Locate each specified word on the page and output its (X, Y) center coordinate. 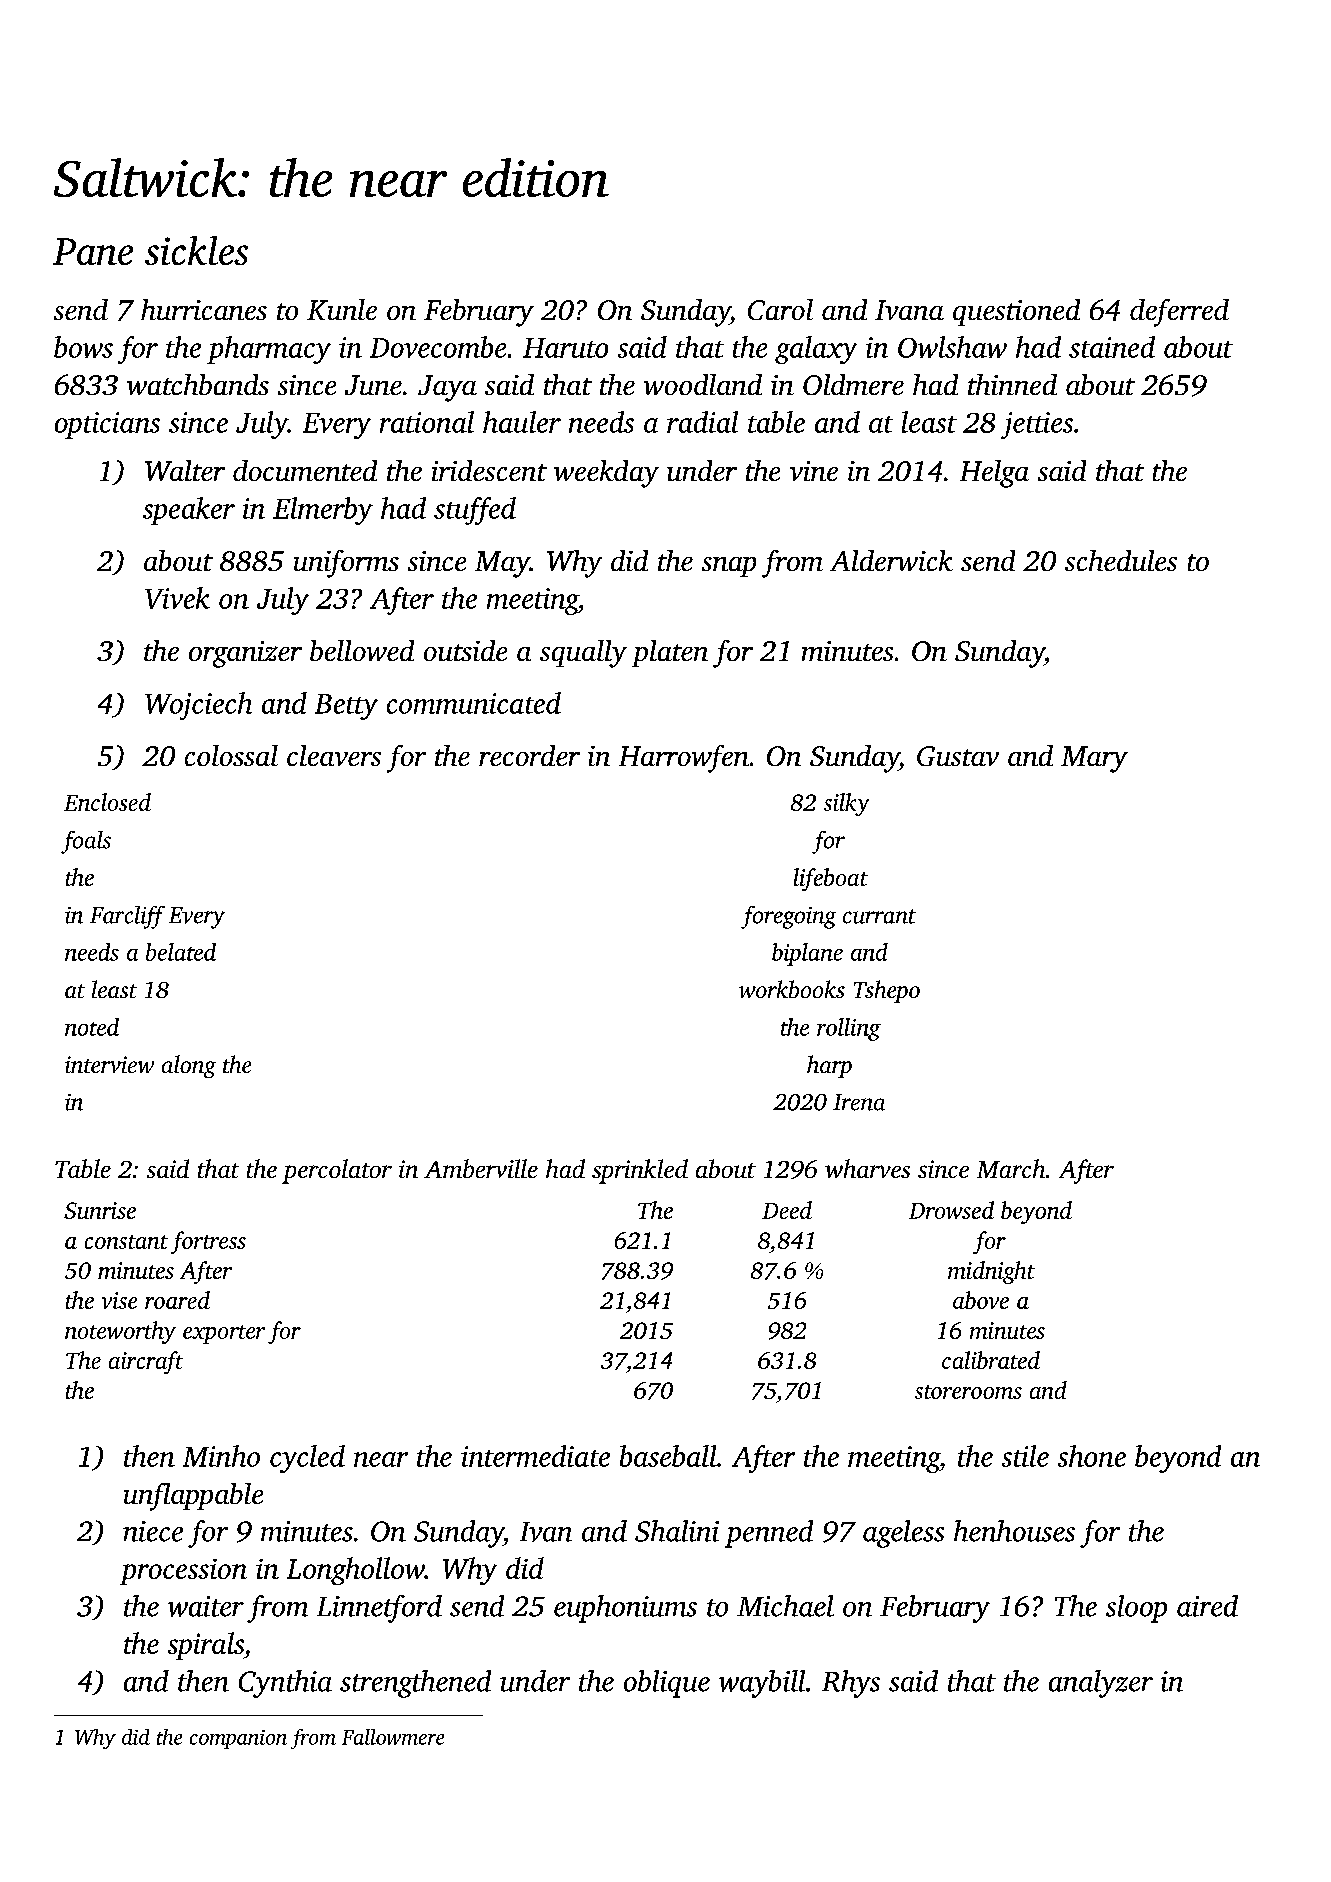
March (1011, 1168)
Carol (780, 309)
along (189, 1066)
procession (183, 1572)
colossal (231, 755)
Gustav (958, 756)
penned (769, 1534)
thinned (1012, 384)
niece (153, 1531)
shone (1092, 1456)
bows (83, 347)
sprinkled (640, 1171)
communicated (474, 703)
